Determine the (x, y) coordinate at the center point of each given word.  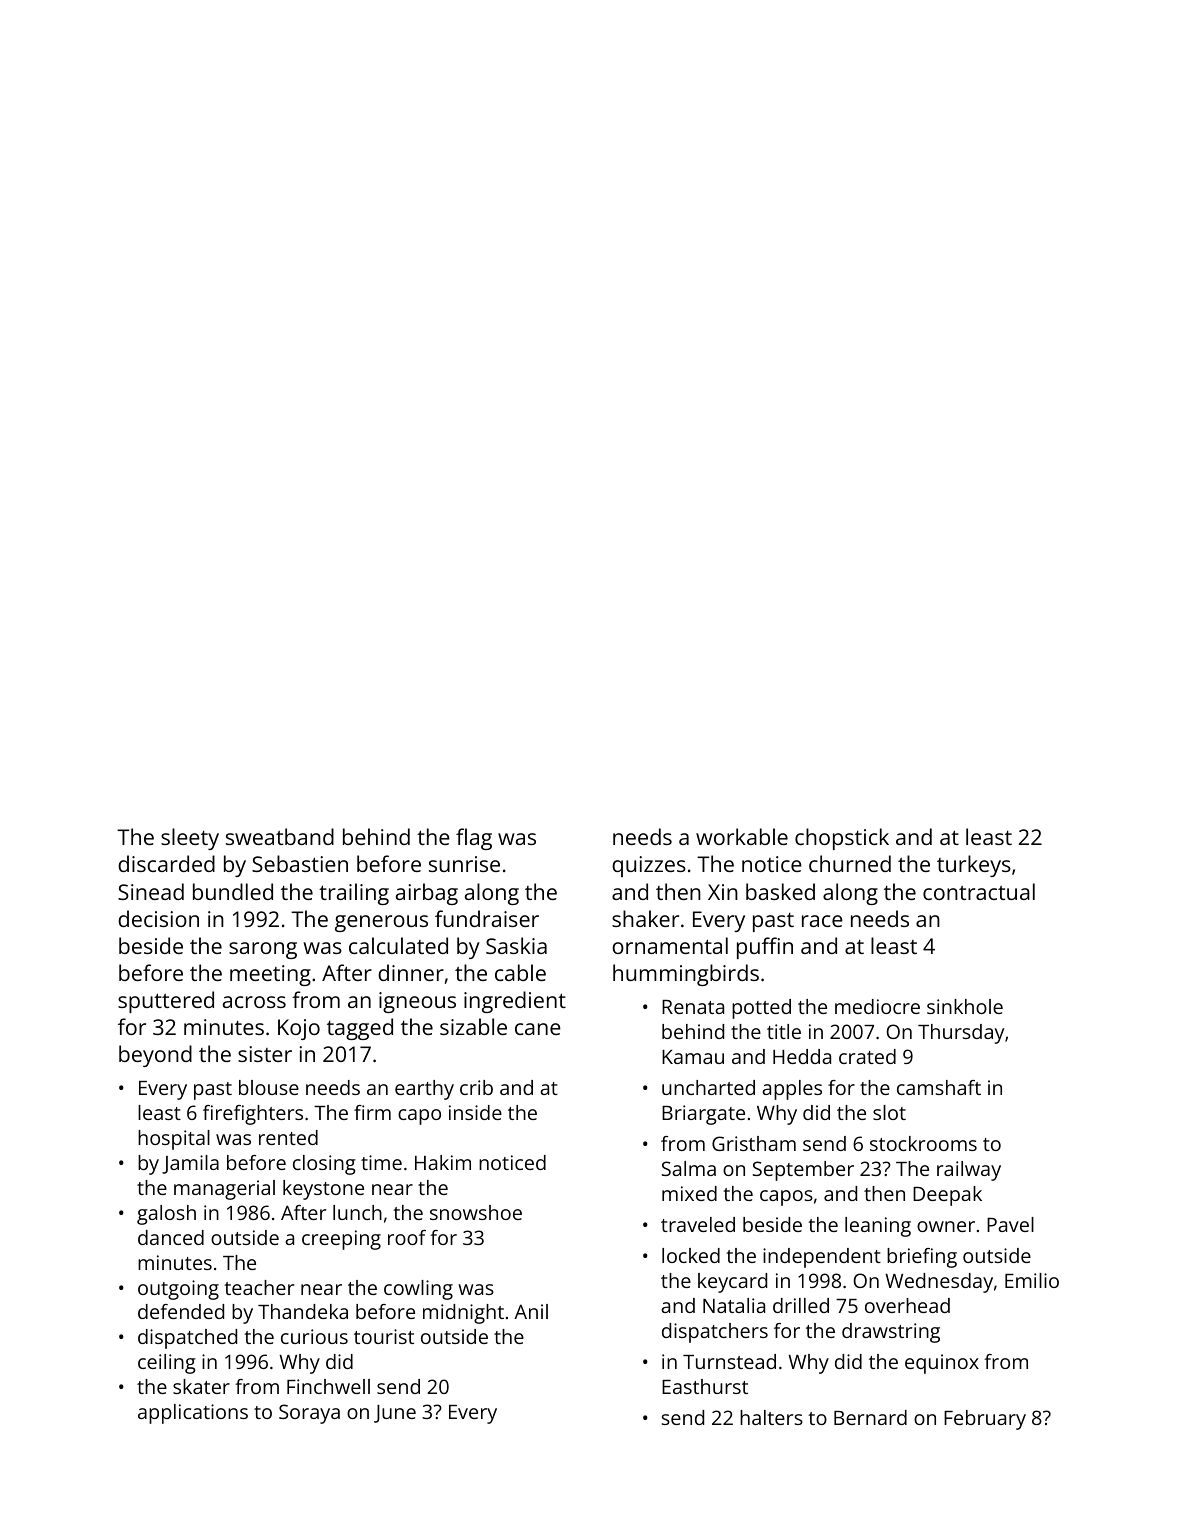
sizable (473, 1026)
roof (407, 1237)
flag (474, 839)
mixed (689, 1193)
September (803, 1171)
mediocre (877, 1006)
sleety (190, 839)
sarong (263, 950)
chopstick (842, 839)
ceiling (167, 1364)
